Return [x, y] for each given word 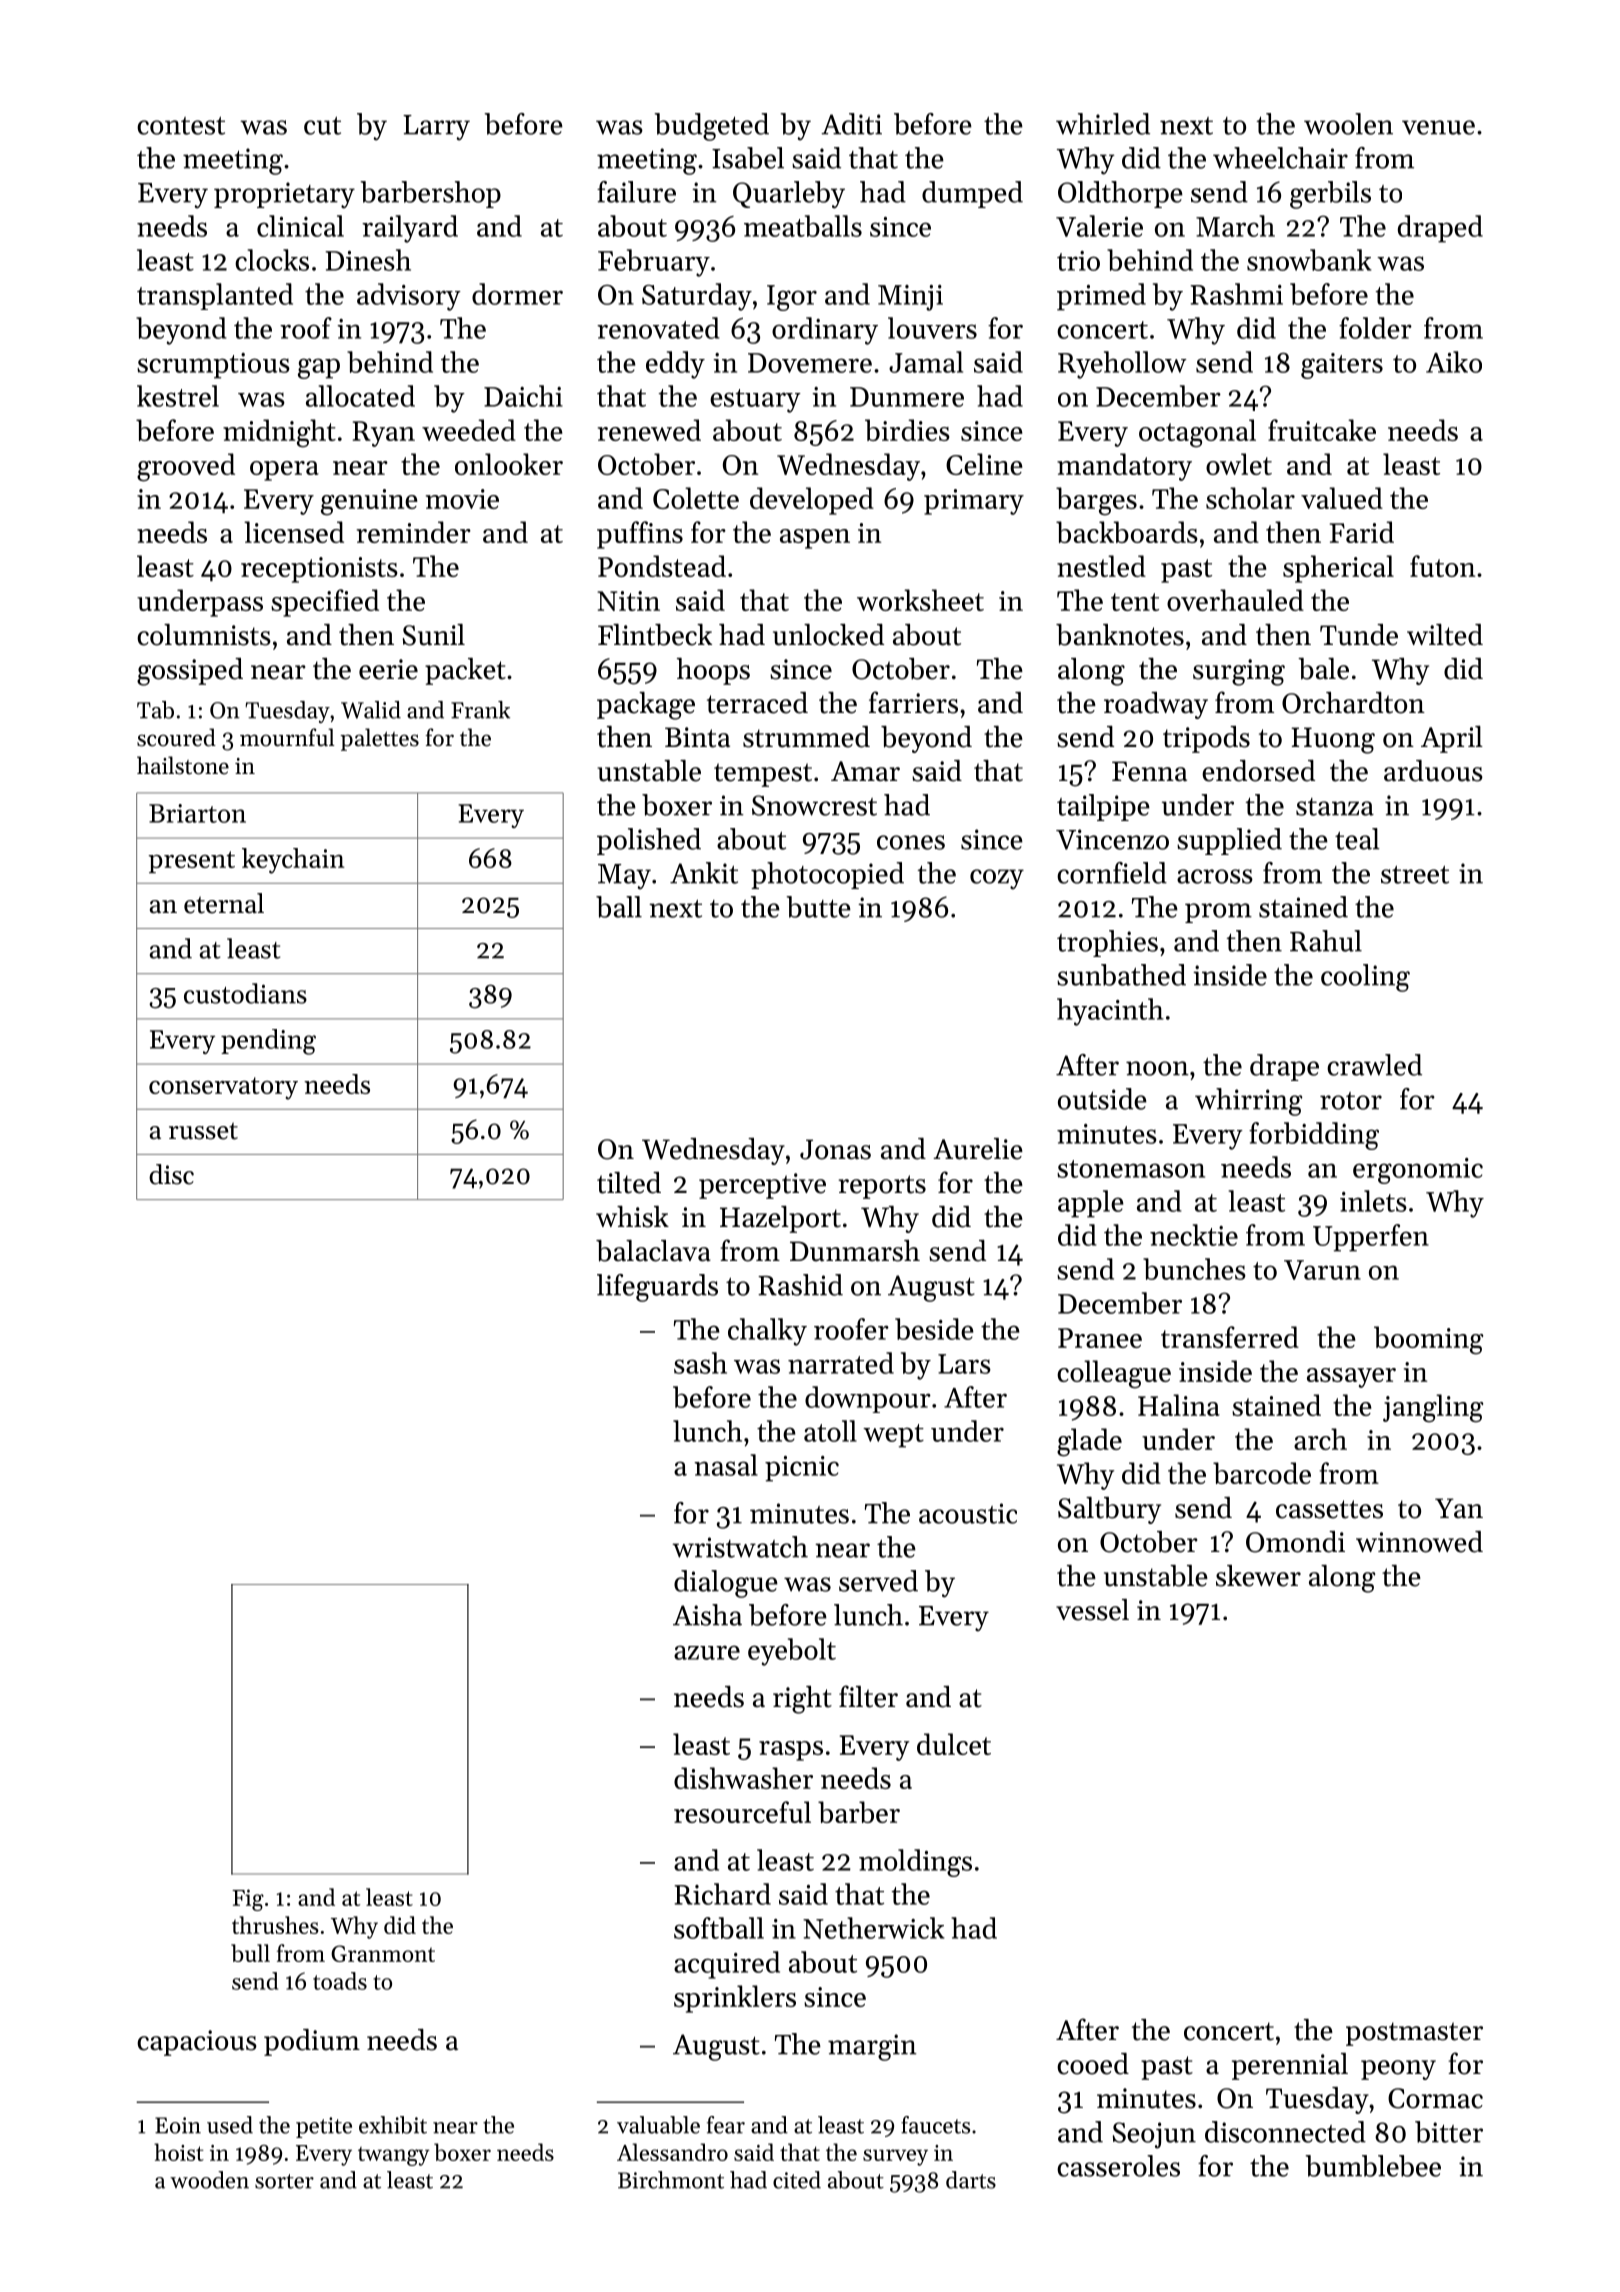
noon [1157, 1068]
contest [181, 126]
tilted [629, 1183]
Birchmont [671, 2180]
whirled [1103, 124]
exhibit [393, 2125]
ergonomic [1418, 1171]
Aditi [851, 124]
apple [1091, 1204]
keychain [293, 861]
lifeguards [657, 1288]
